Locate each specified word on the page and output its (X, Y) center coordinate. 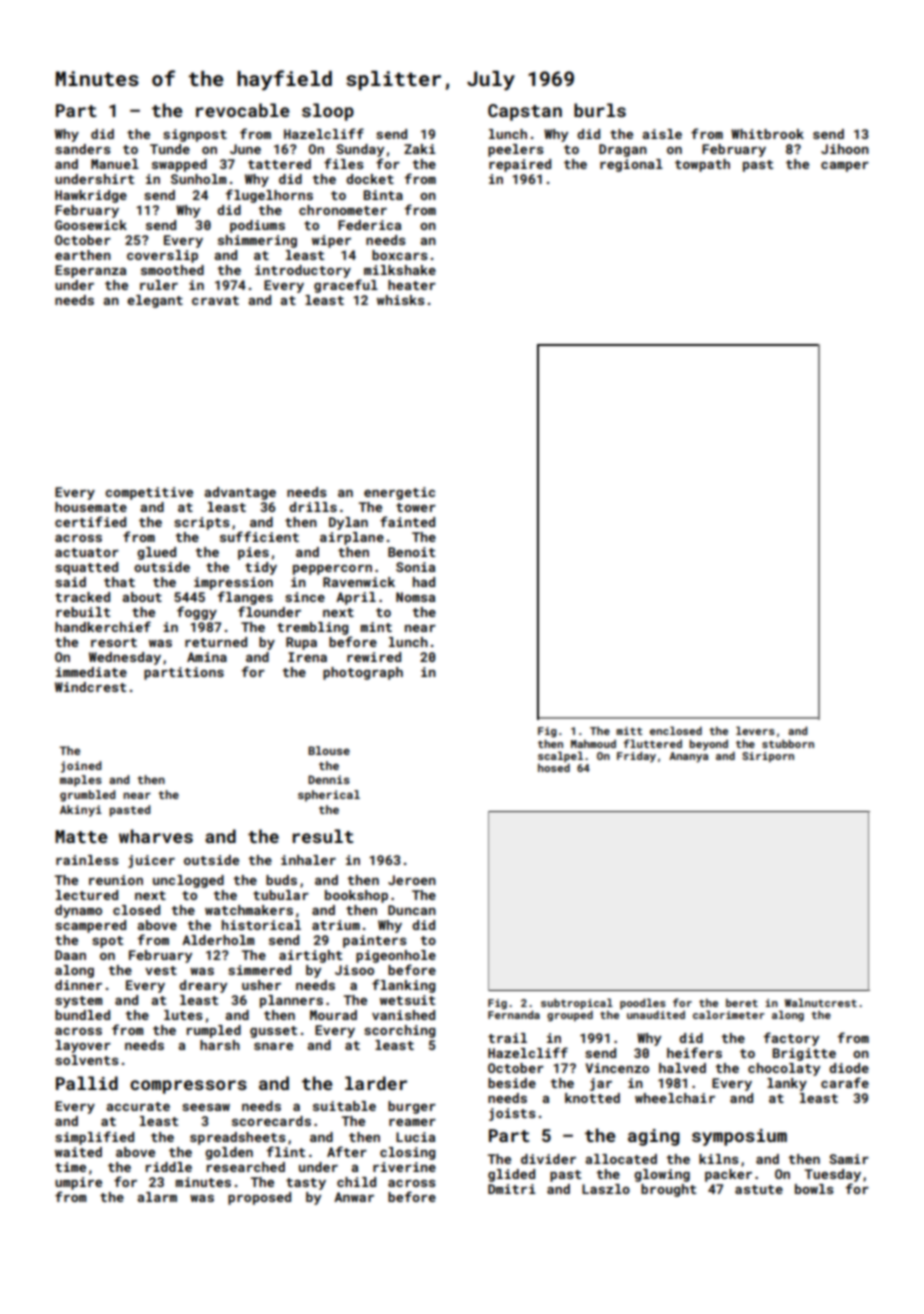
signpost (195, 135)
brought (668, 1190)
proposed (259, 1198)
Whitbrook (767, 134)
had (424, 582)
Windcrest (90, 687)
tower (416, 507)
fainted (407, 521)
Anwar (354, 1197)
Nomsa (415, 597)
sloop (328, 112)
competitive (149, 493)
